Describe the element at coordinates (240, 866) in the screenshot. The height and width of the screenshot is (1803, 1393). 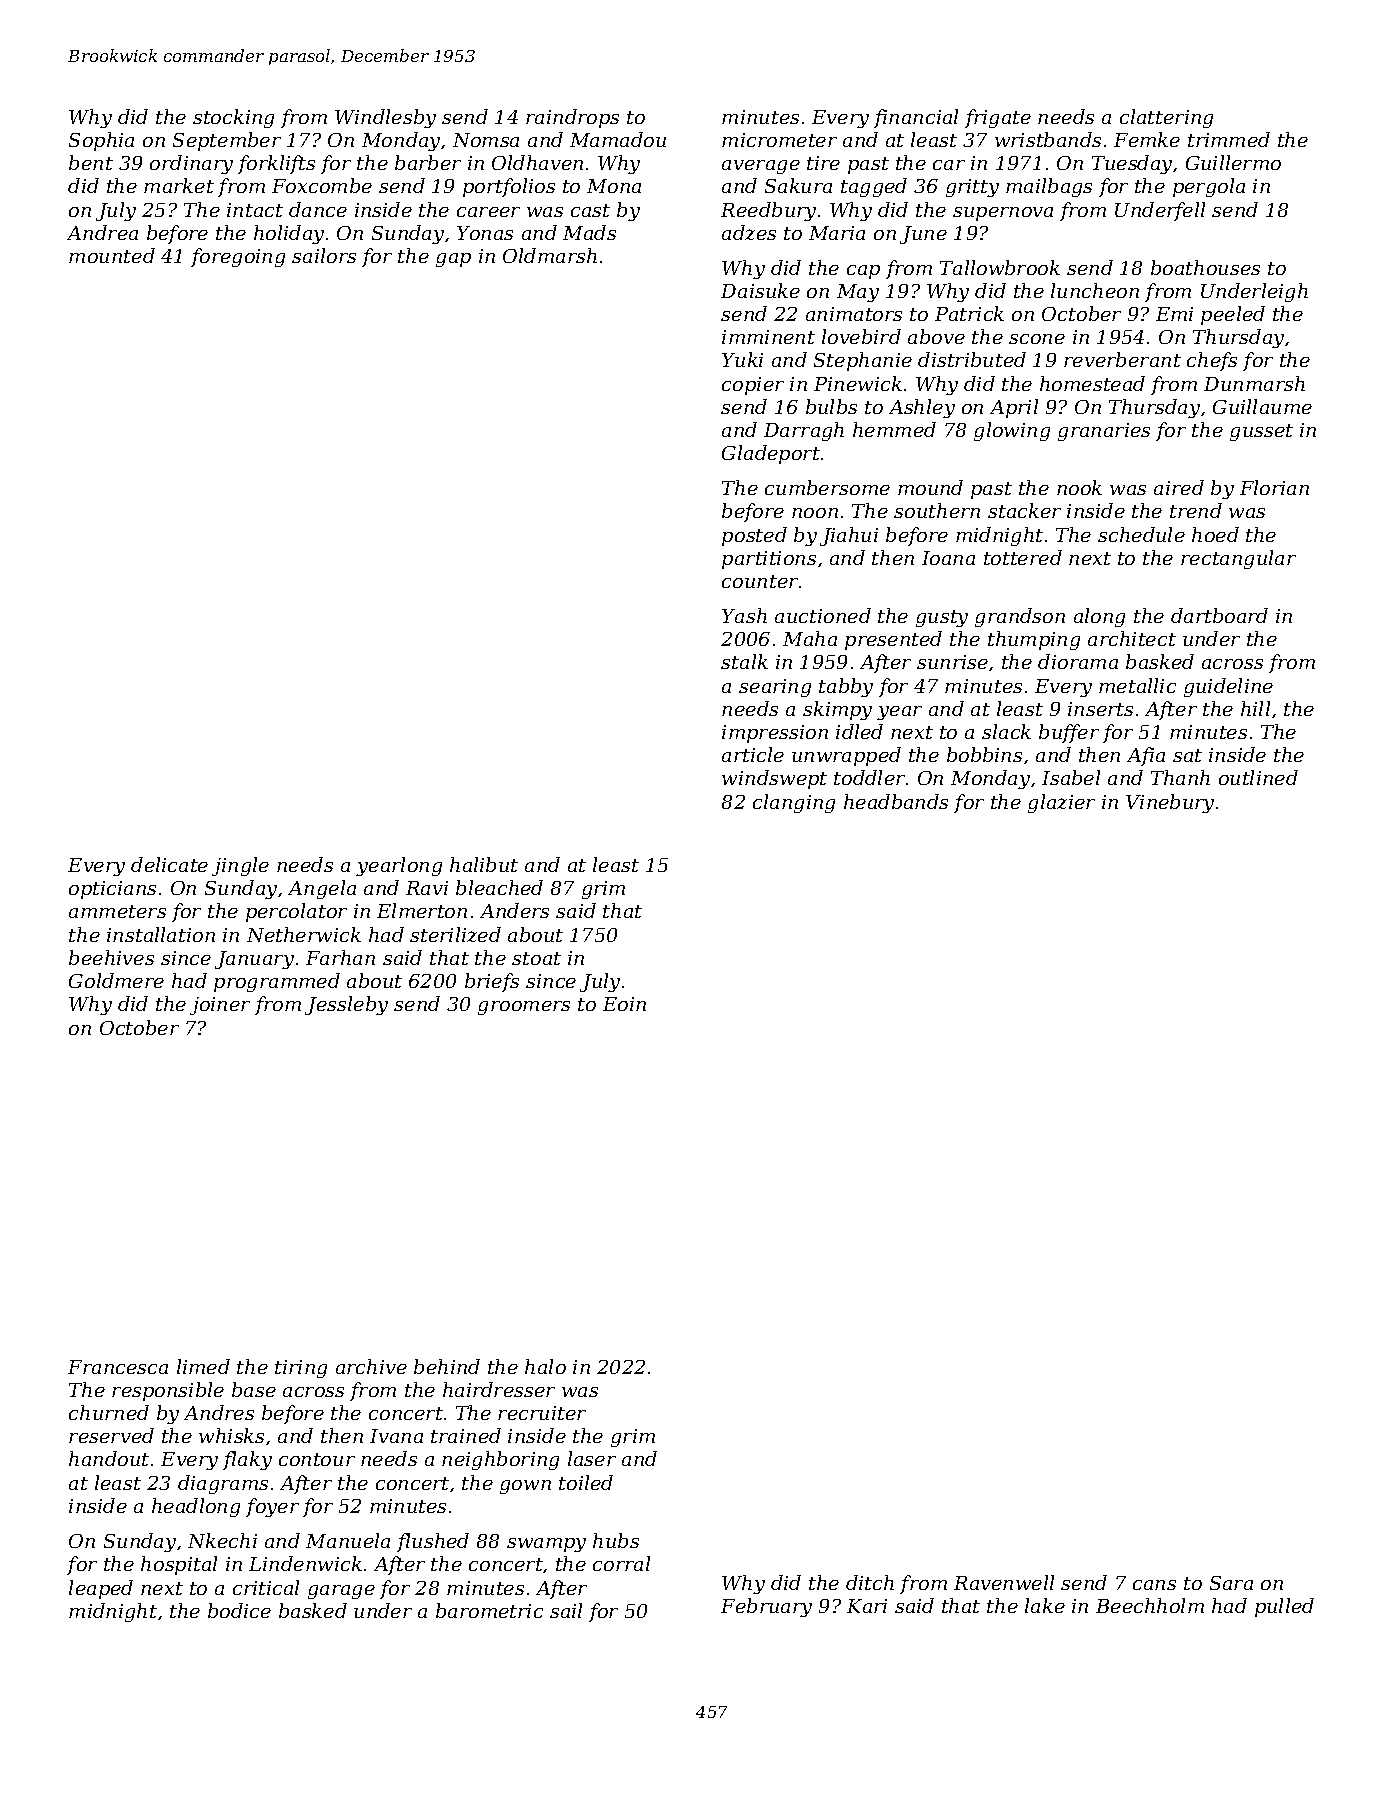
I see `jingle` at that location.
